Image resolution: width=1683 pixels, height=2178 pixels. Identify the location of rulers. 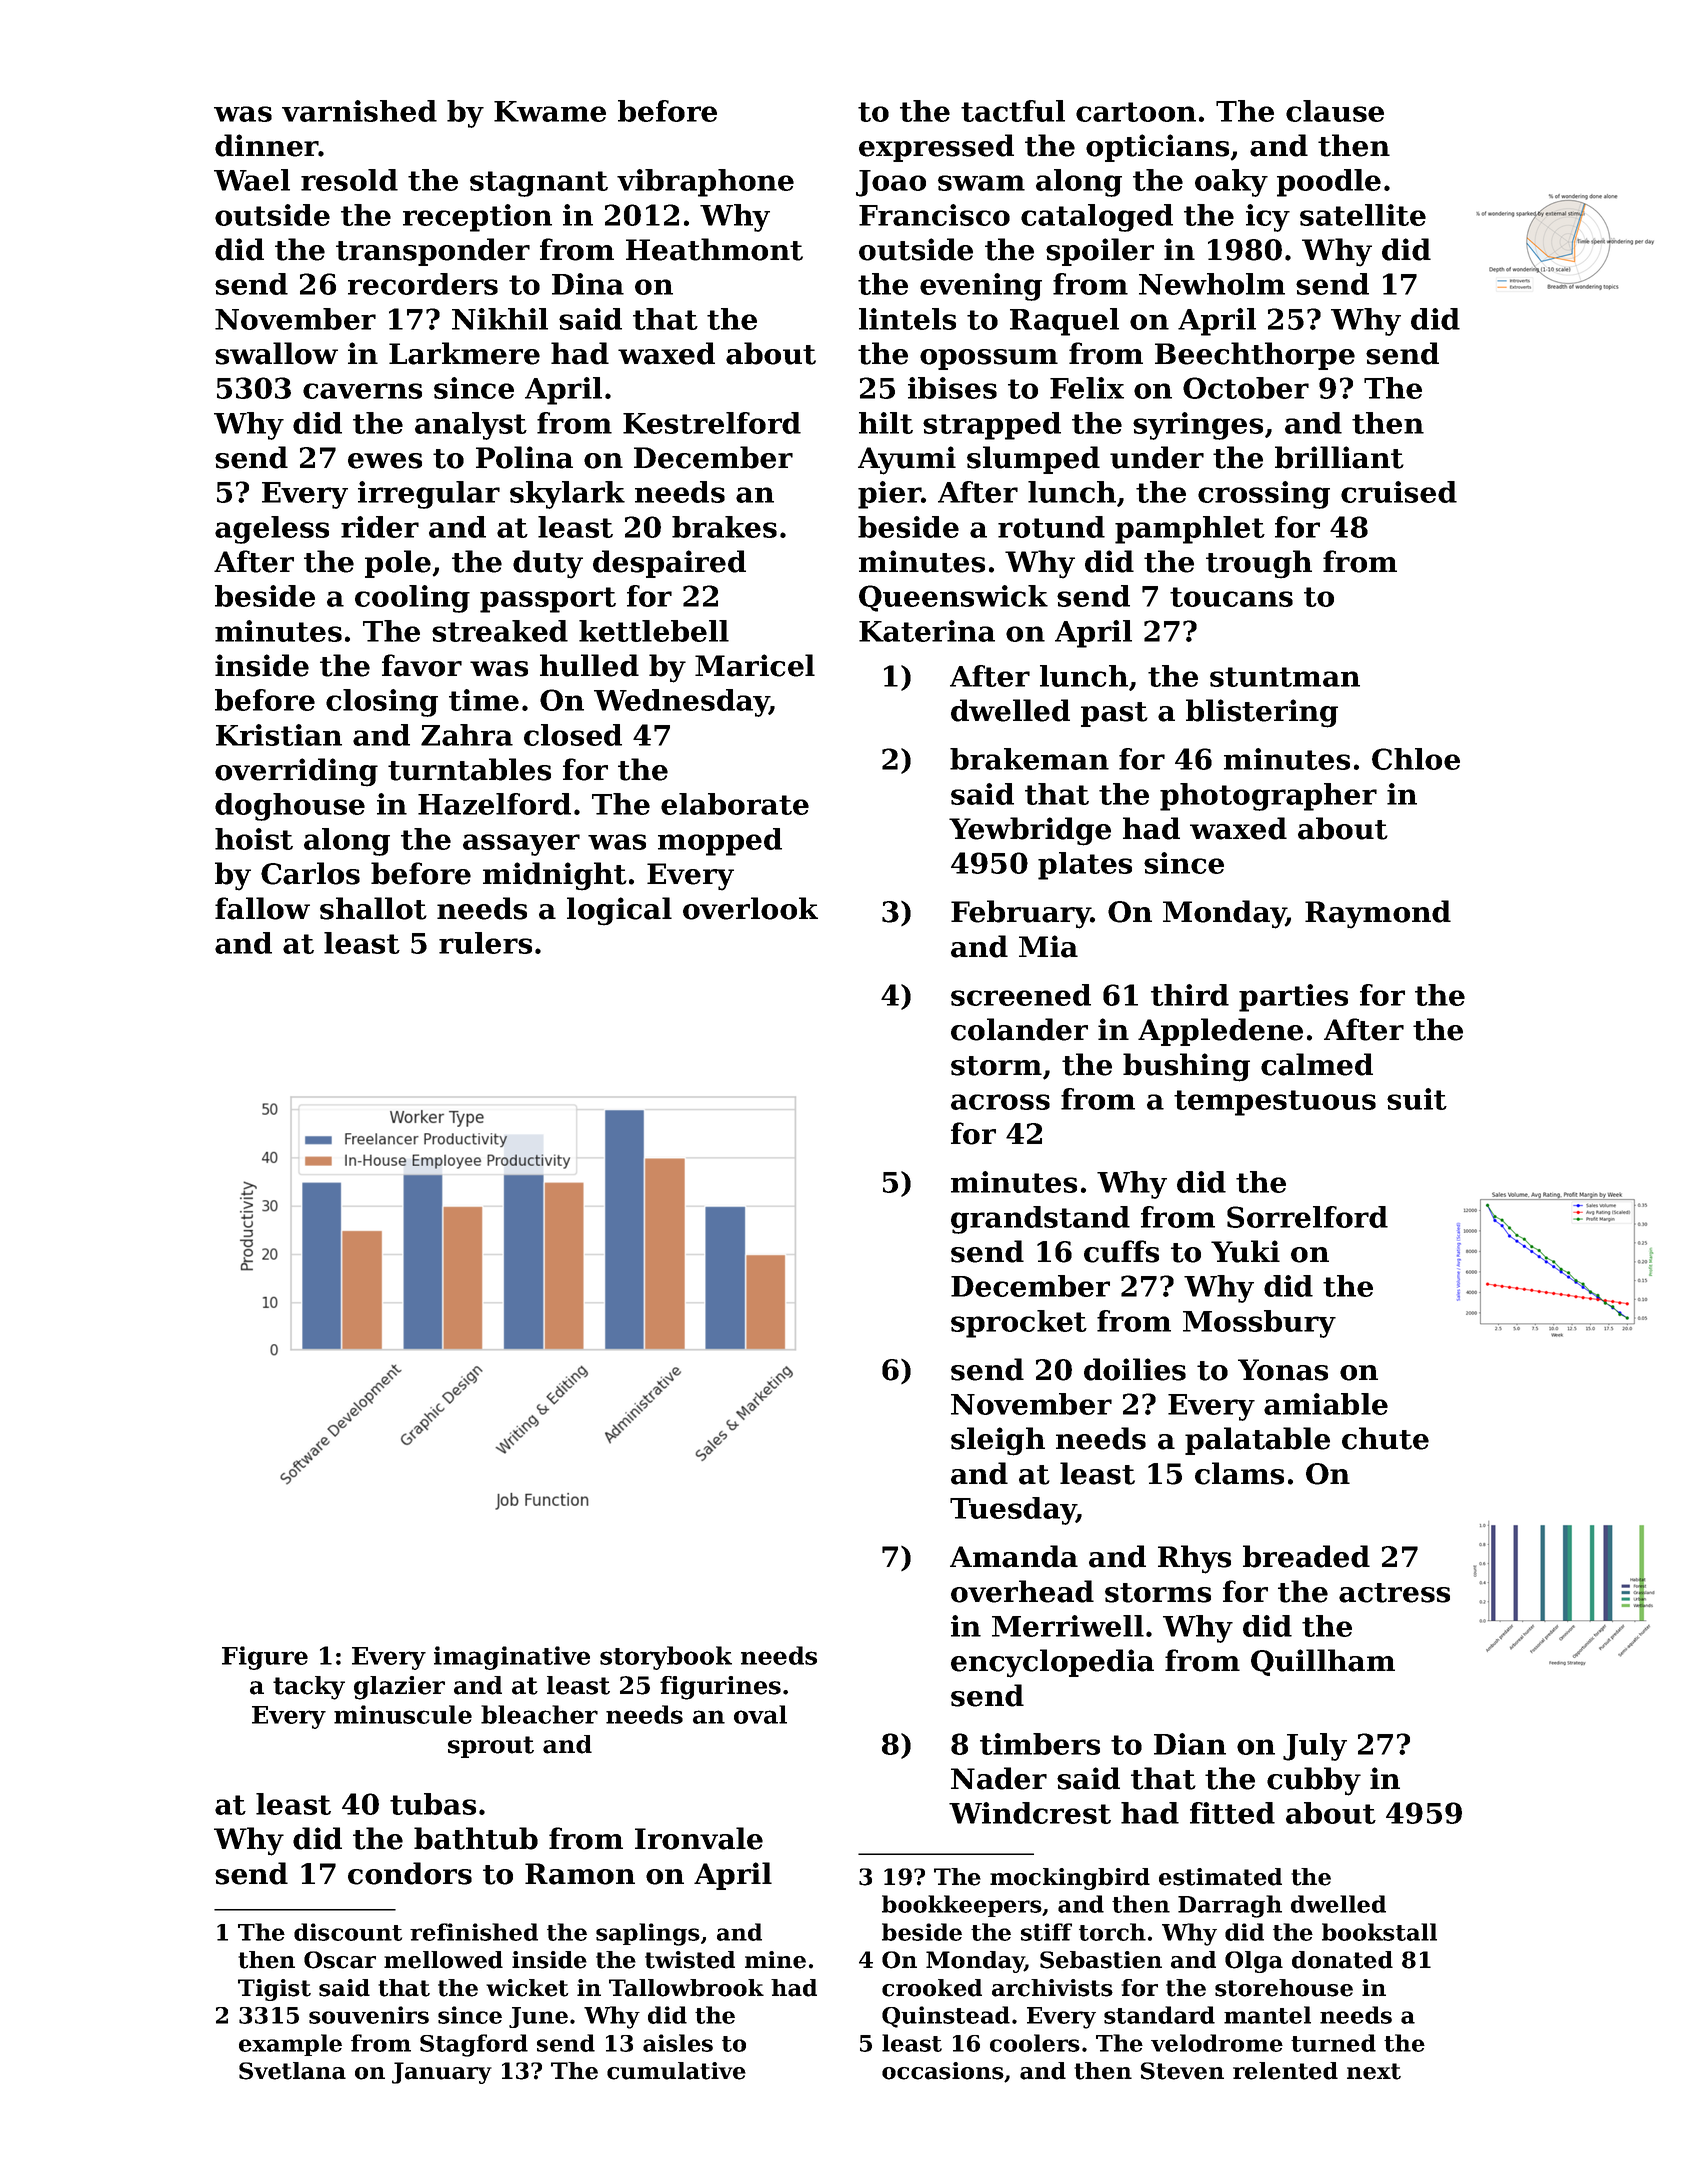
(485, 943).
